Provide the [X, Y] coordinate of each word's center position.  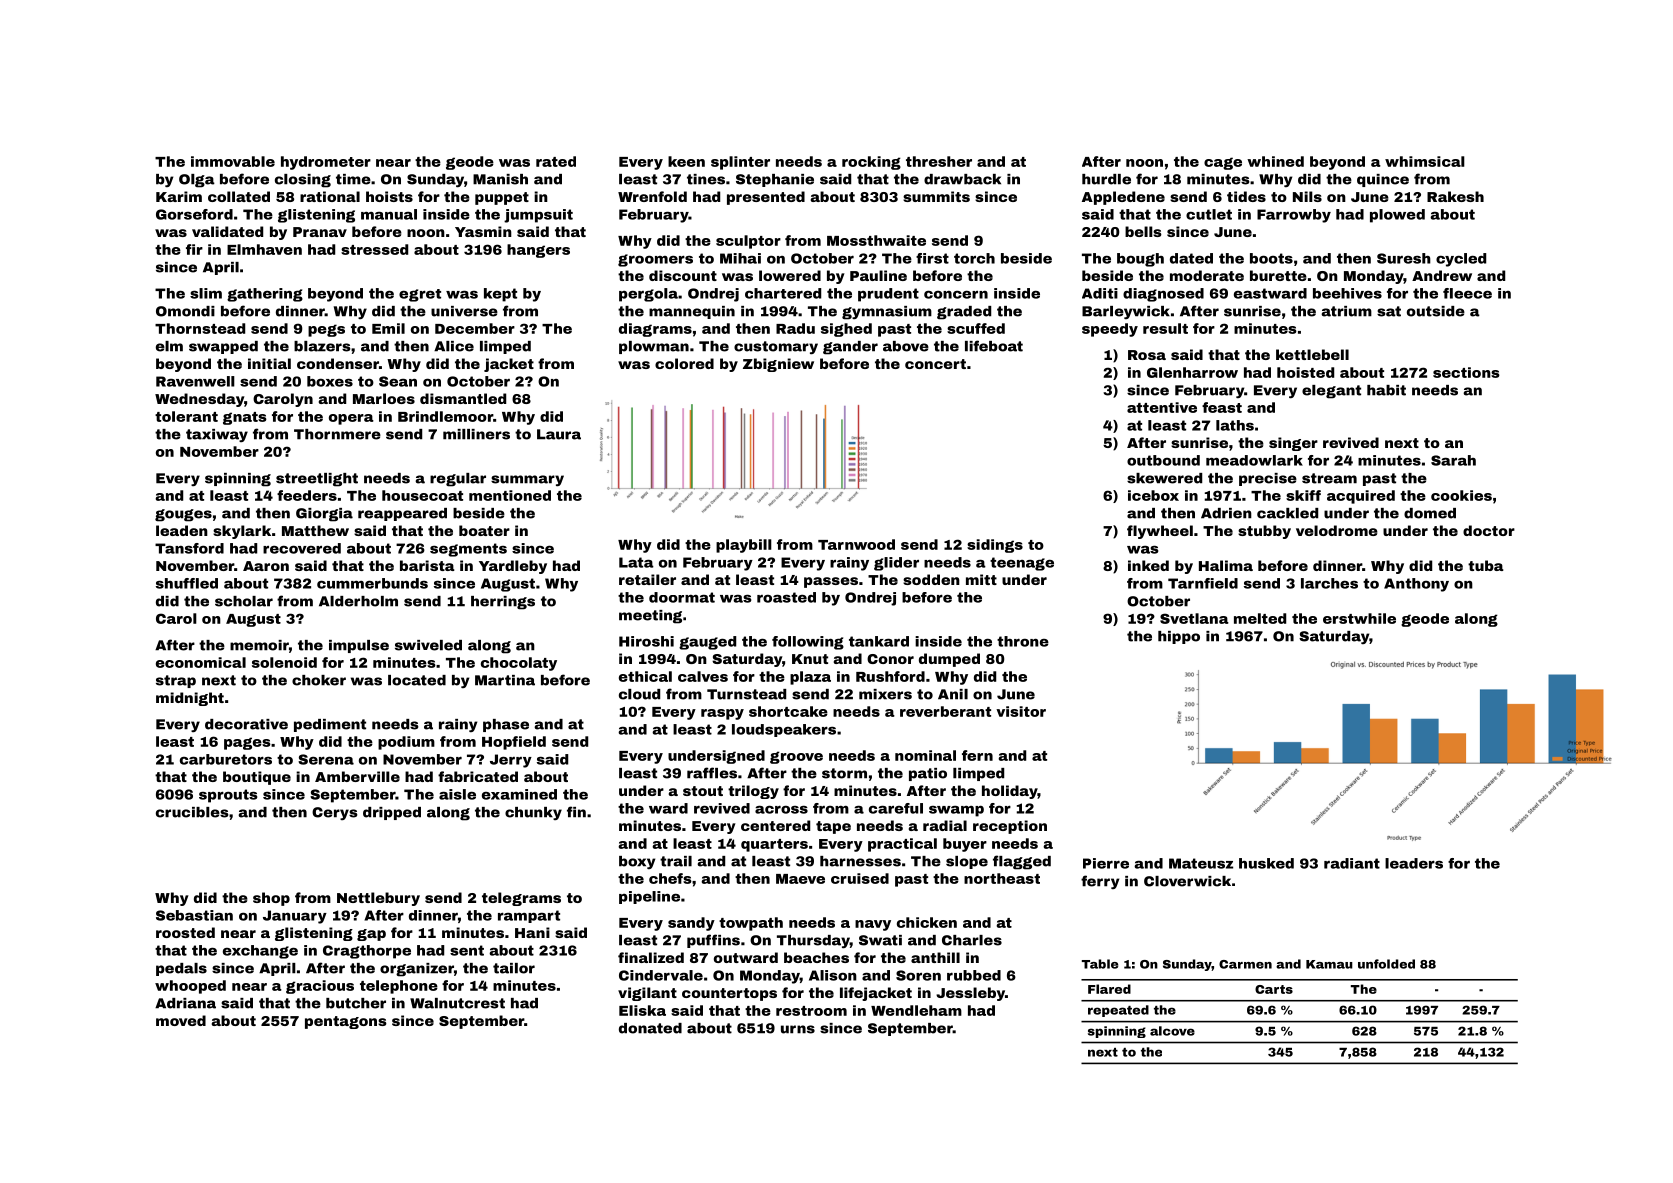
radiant [1352, 863]
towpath [751, 924]
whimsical [1425, 161]
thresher [939, 161]
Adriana [185, 1003]
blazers [322, 346]
